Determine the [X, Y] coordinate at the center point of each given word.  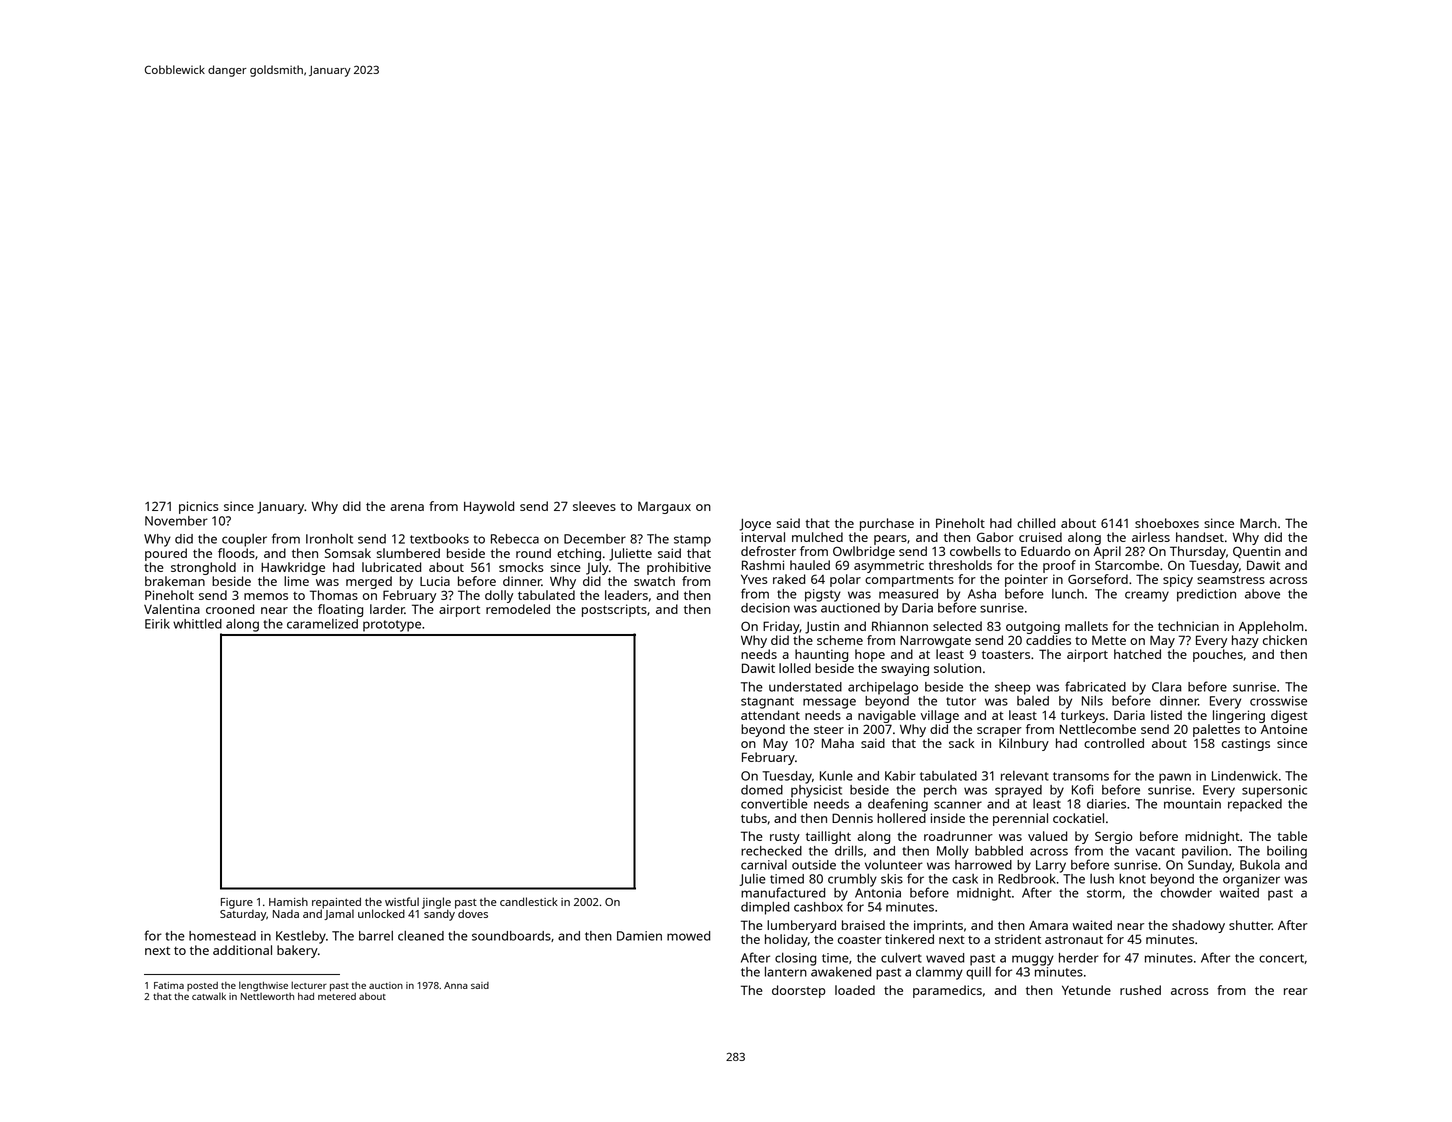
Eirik [157, 624]
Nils [1092, 701]
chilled [1036, 523]
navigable [887, 716]
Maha [838, 743]
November [176, 521]
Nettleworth [267, 996]
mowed [688, 936]
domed [762, 790]
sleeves [594, 506]
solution [957, 668]
